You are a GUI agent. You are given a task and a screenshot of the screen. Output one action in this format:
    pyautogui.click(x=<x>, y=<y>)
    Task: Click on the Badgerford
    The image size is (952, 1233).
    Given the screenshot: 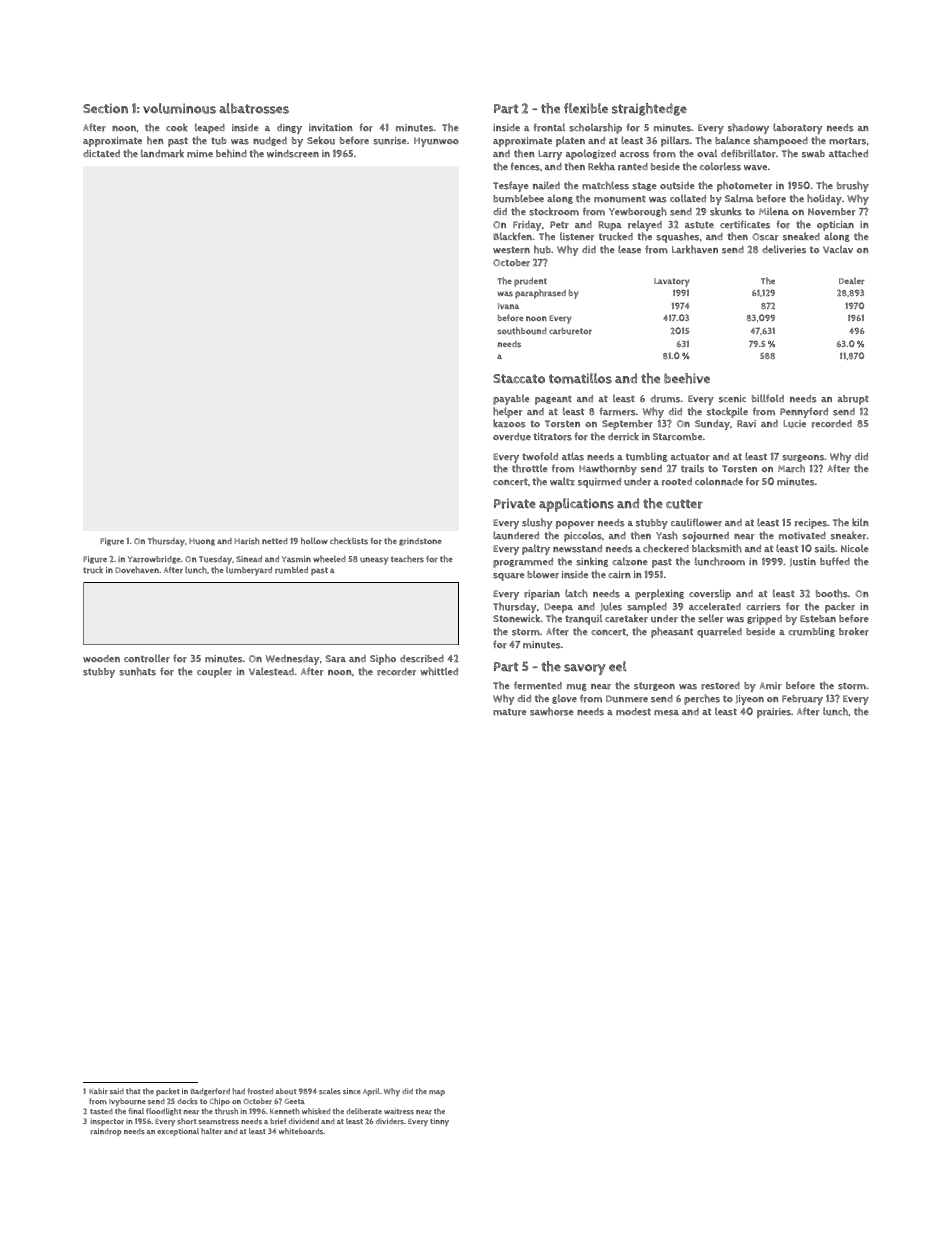 What is the action you would take?
    pyautogui.click(x=210, y=1092)
